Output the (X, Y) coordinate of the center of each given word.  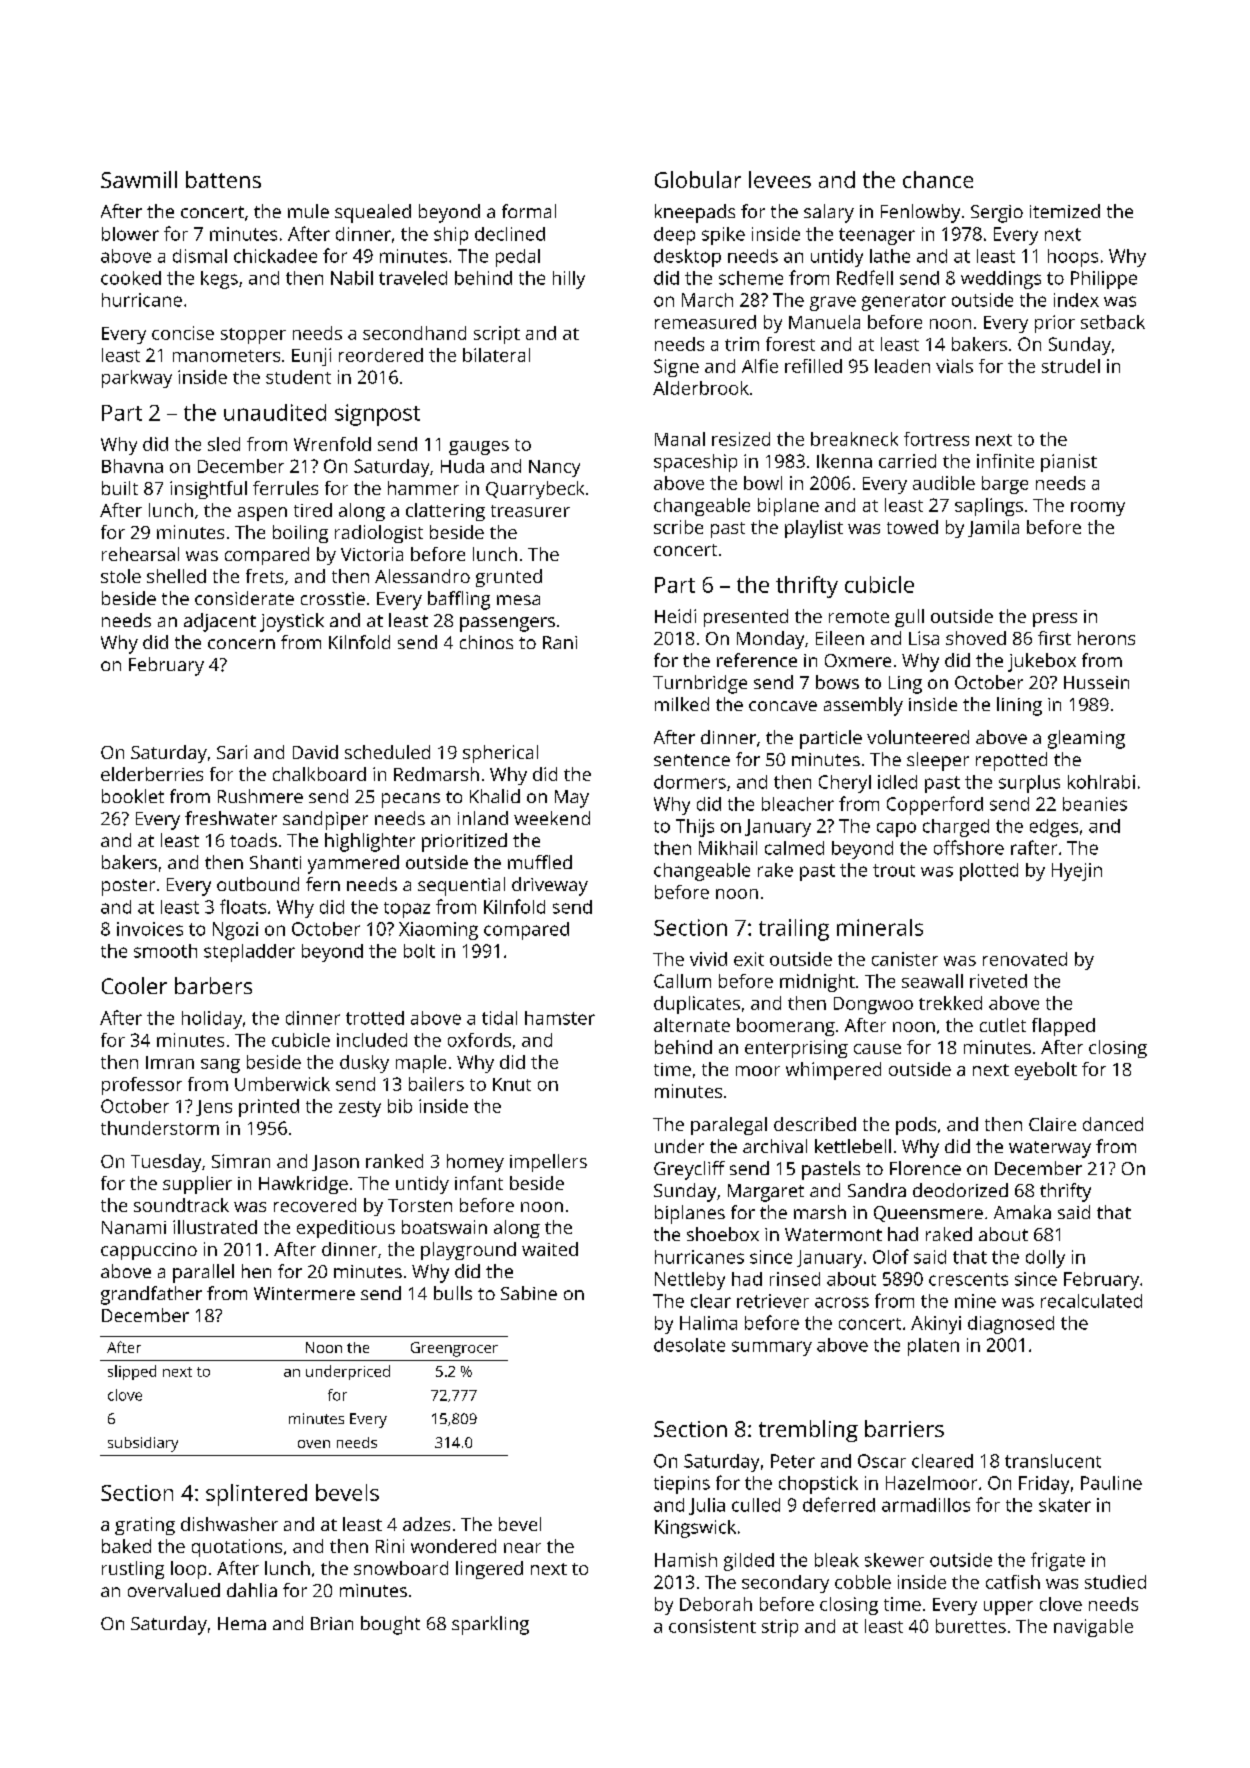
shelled (176, 576)
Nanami (134, 1227)
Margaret (766, 1193)
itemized (1065, 211)
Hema (242, 1623)
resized (741, 439)
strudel (1071, 366)
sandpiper (325, 820)
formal (529, 211)
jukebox (1042, 662)
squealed (373, 213)
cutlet (1003, 1025)
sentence (692, 760)
